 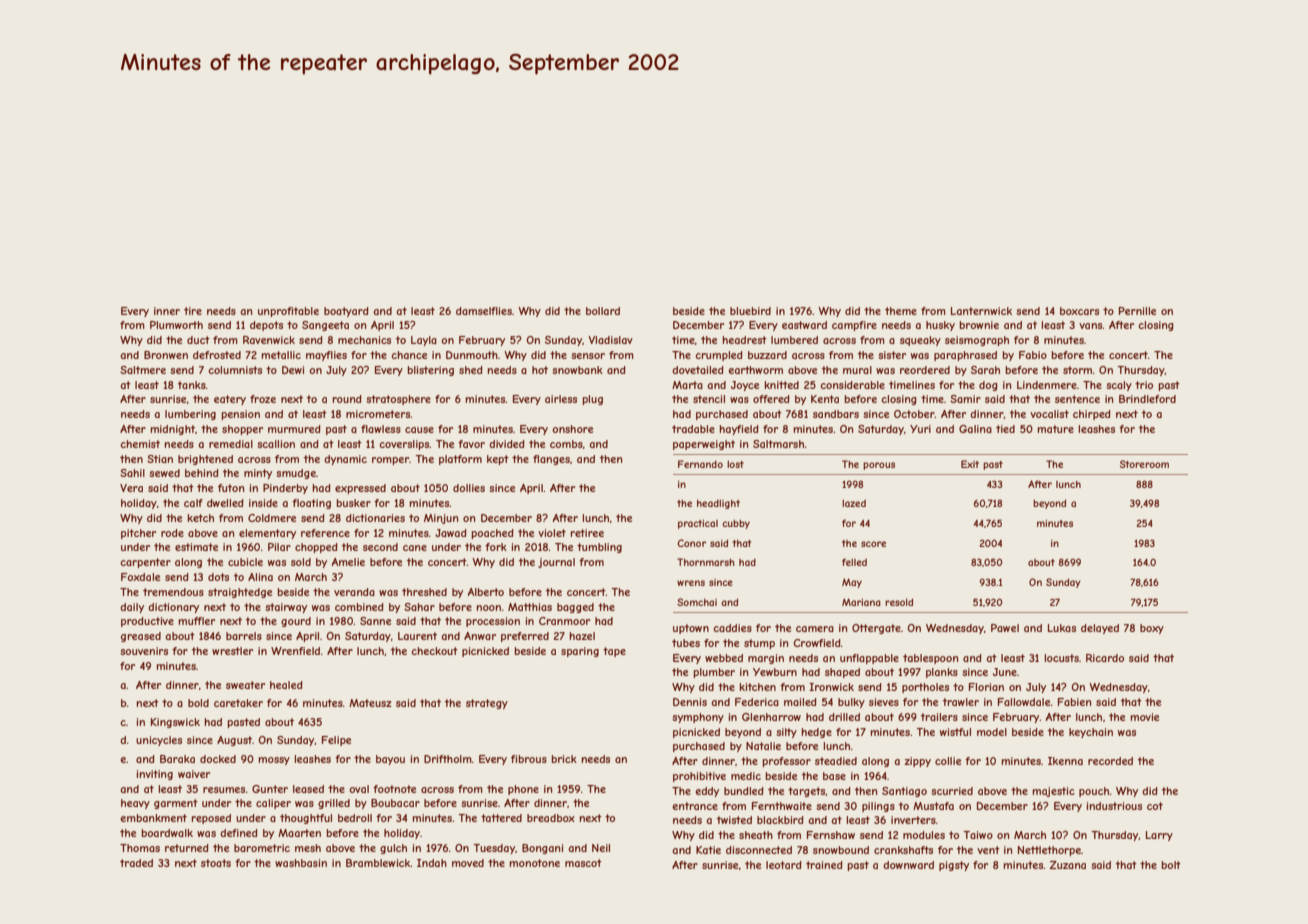 I want to click on movie, so click(x=1145, y=717).
